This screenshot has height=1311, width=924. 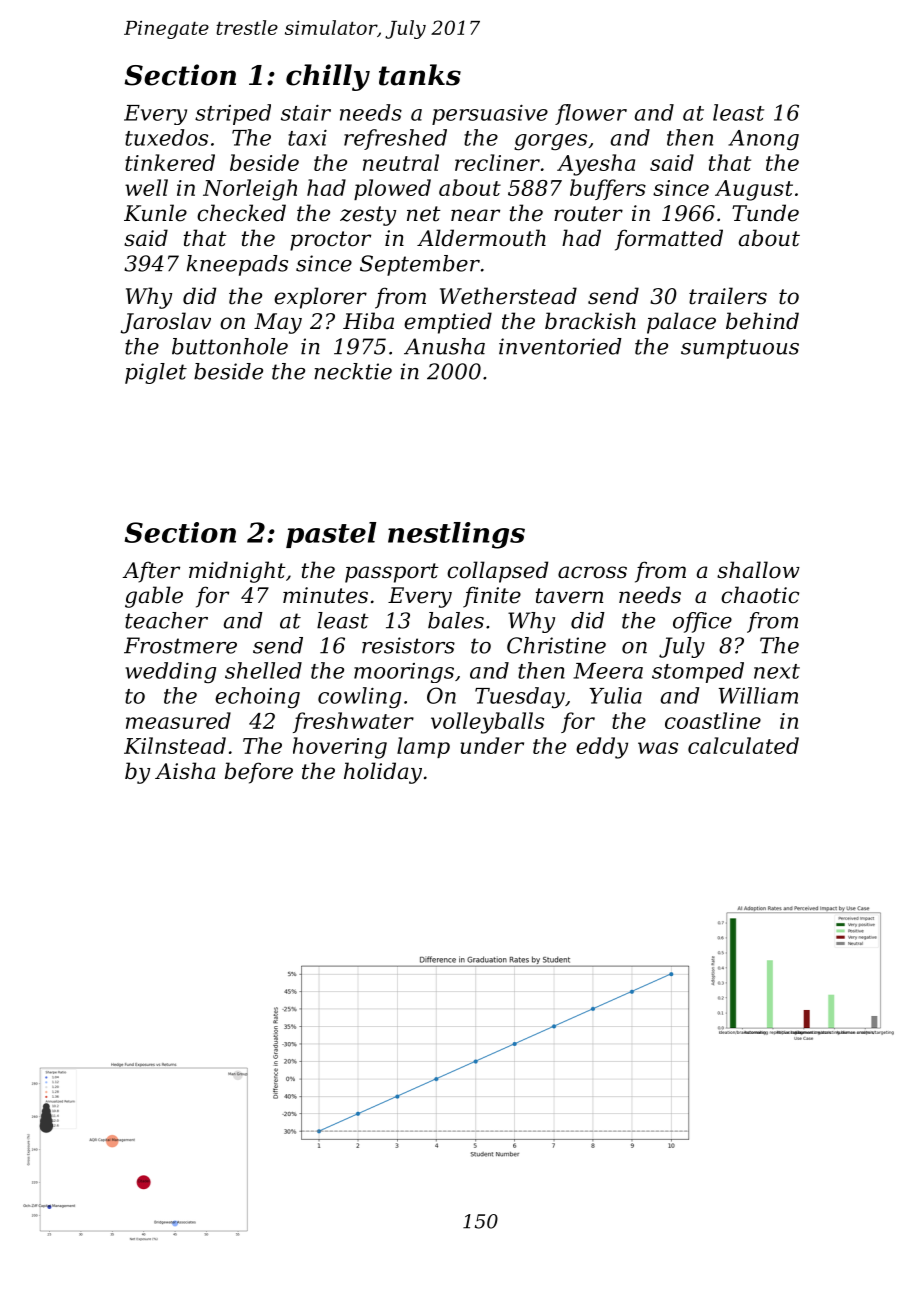 What do you see at coordinates (669, 240) in the screenshot?
I see `formatted` at bounding box center [669, 240].
